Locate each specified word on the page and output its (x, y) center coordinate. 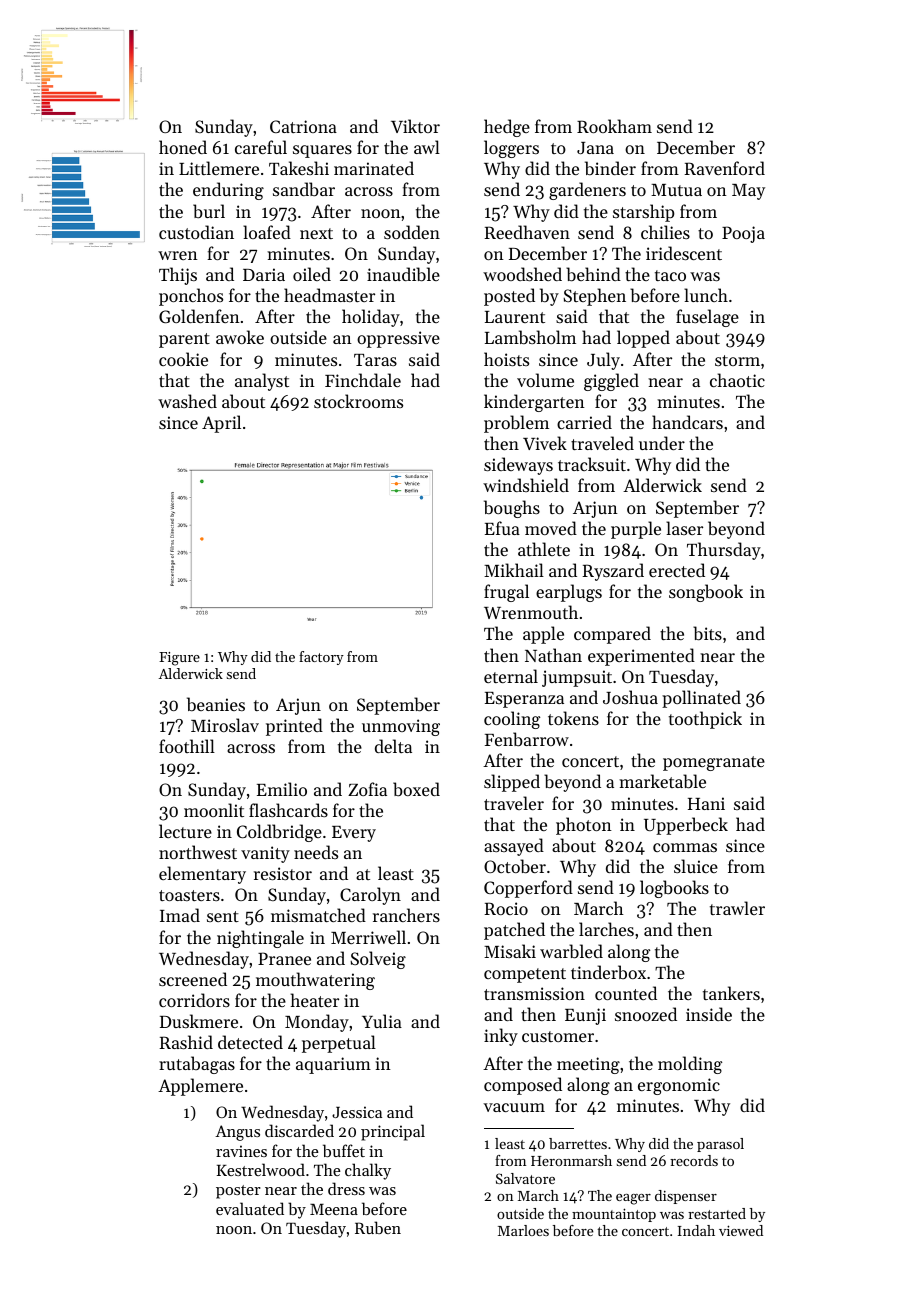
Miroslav (225, 725)
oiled (312, 274)
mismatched (318, 915)
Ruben (378, 1227)
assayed (514, 847)
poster (238, 1192)
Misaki (510, 951)
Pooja (743, 234)
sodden (412, 232)
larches (606, 929)
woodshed (522, 274)
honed (183, 147)
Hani (706, 803)
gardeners (587, 191)
